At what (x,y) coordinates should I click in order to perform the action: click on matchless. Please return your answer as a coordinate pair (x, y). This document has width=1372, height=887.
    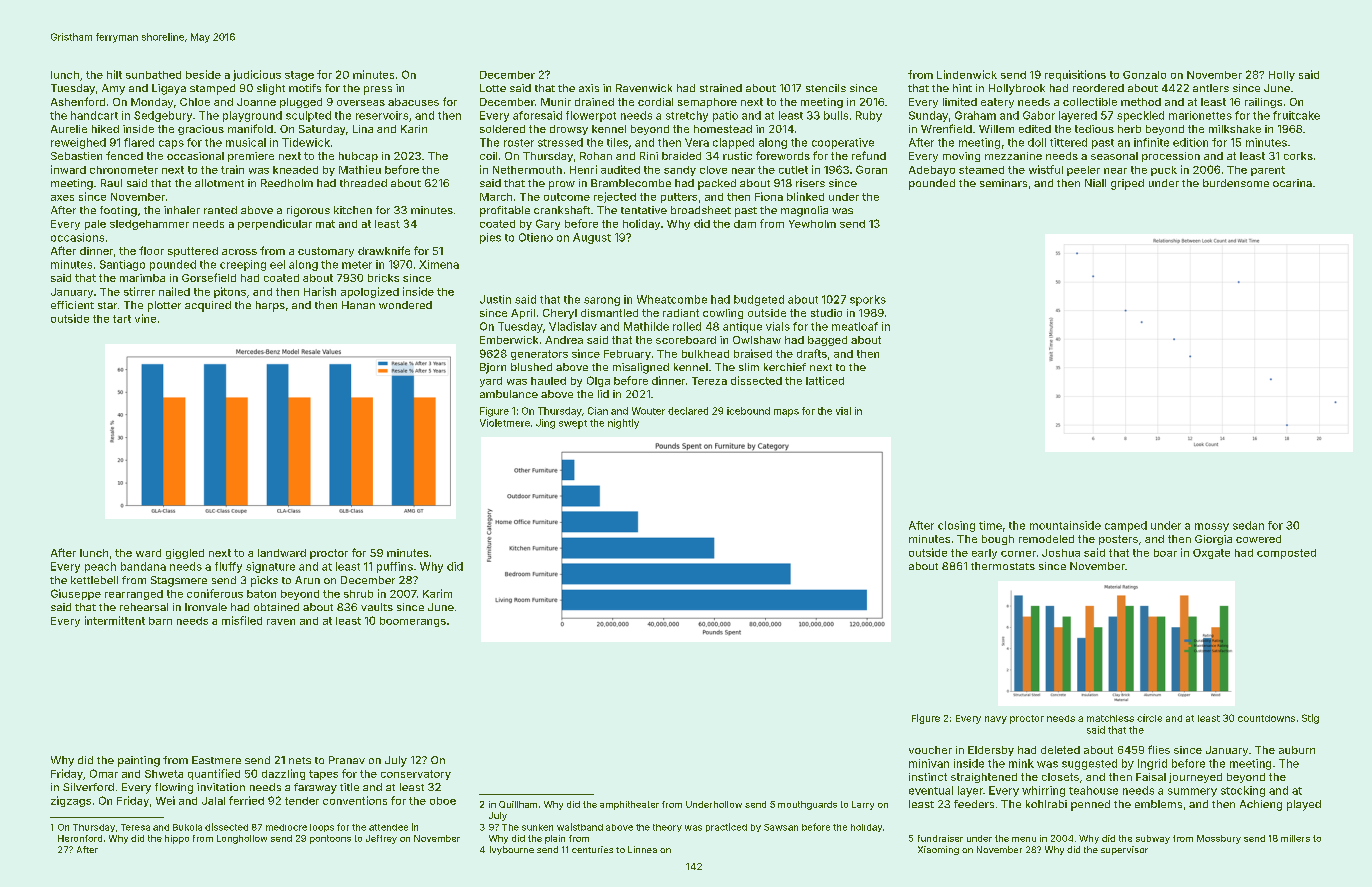
    Looking at the image, I should click on (1110, 718).
